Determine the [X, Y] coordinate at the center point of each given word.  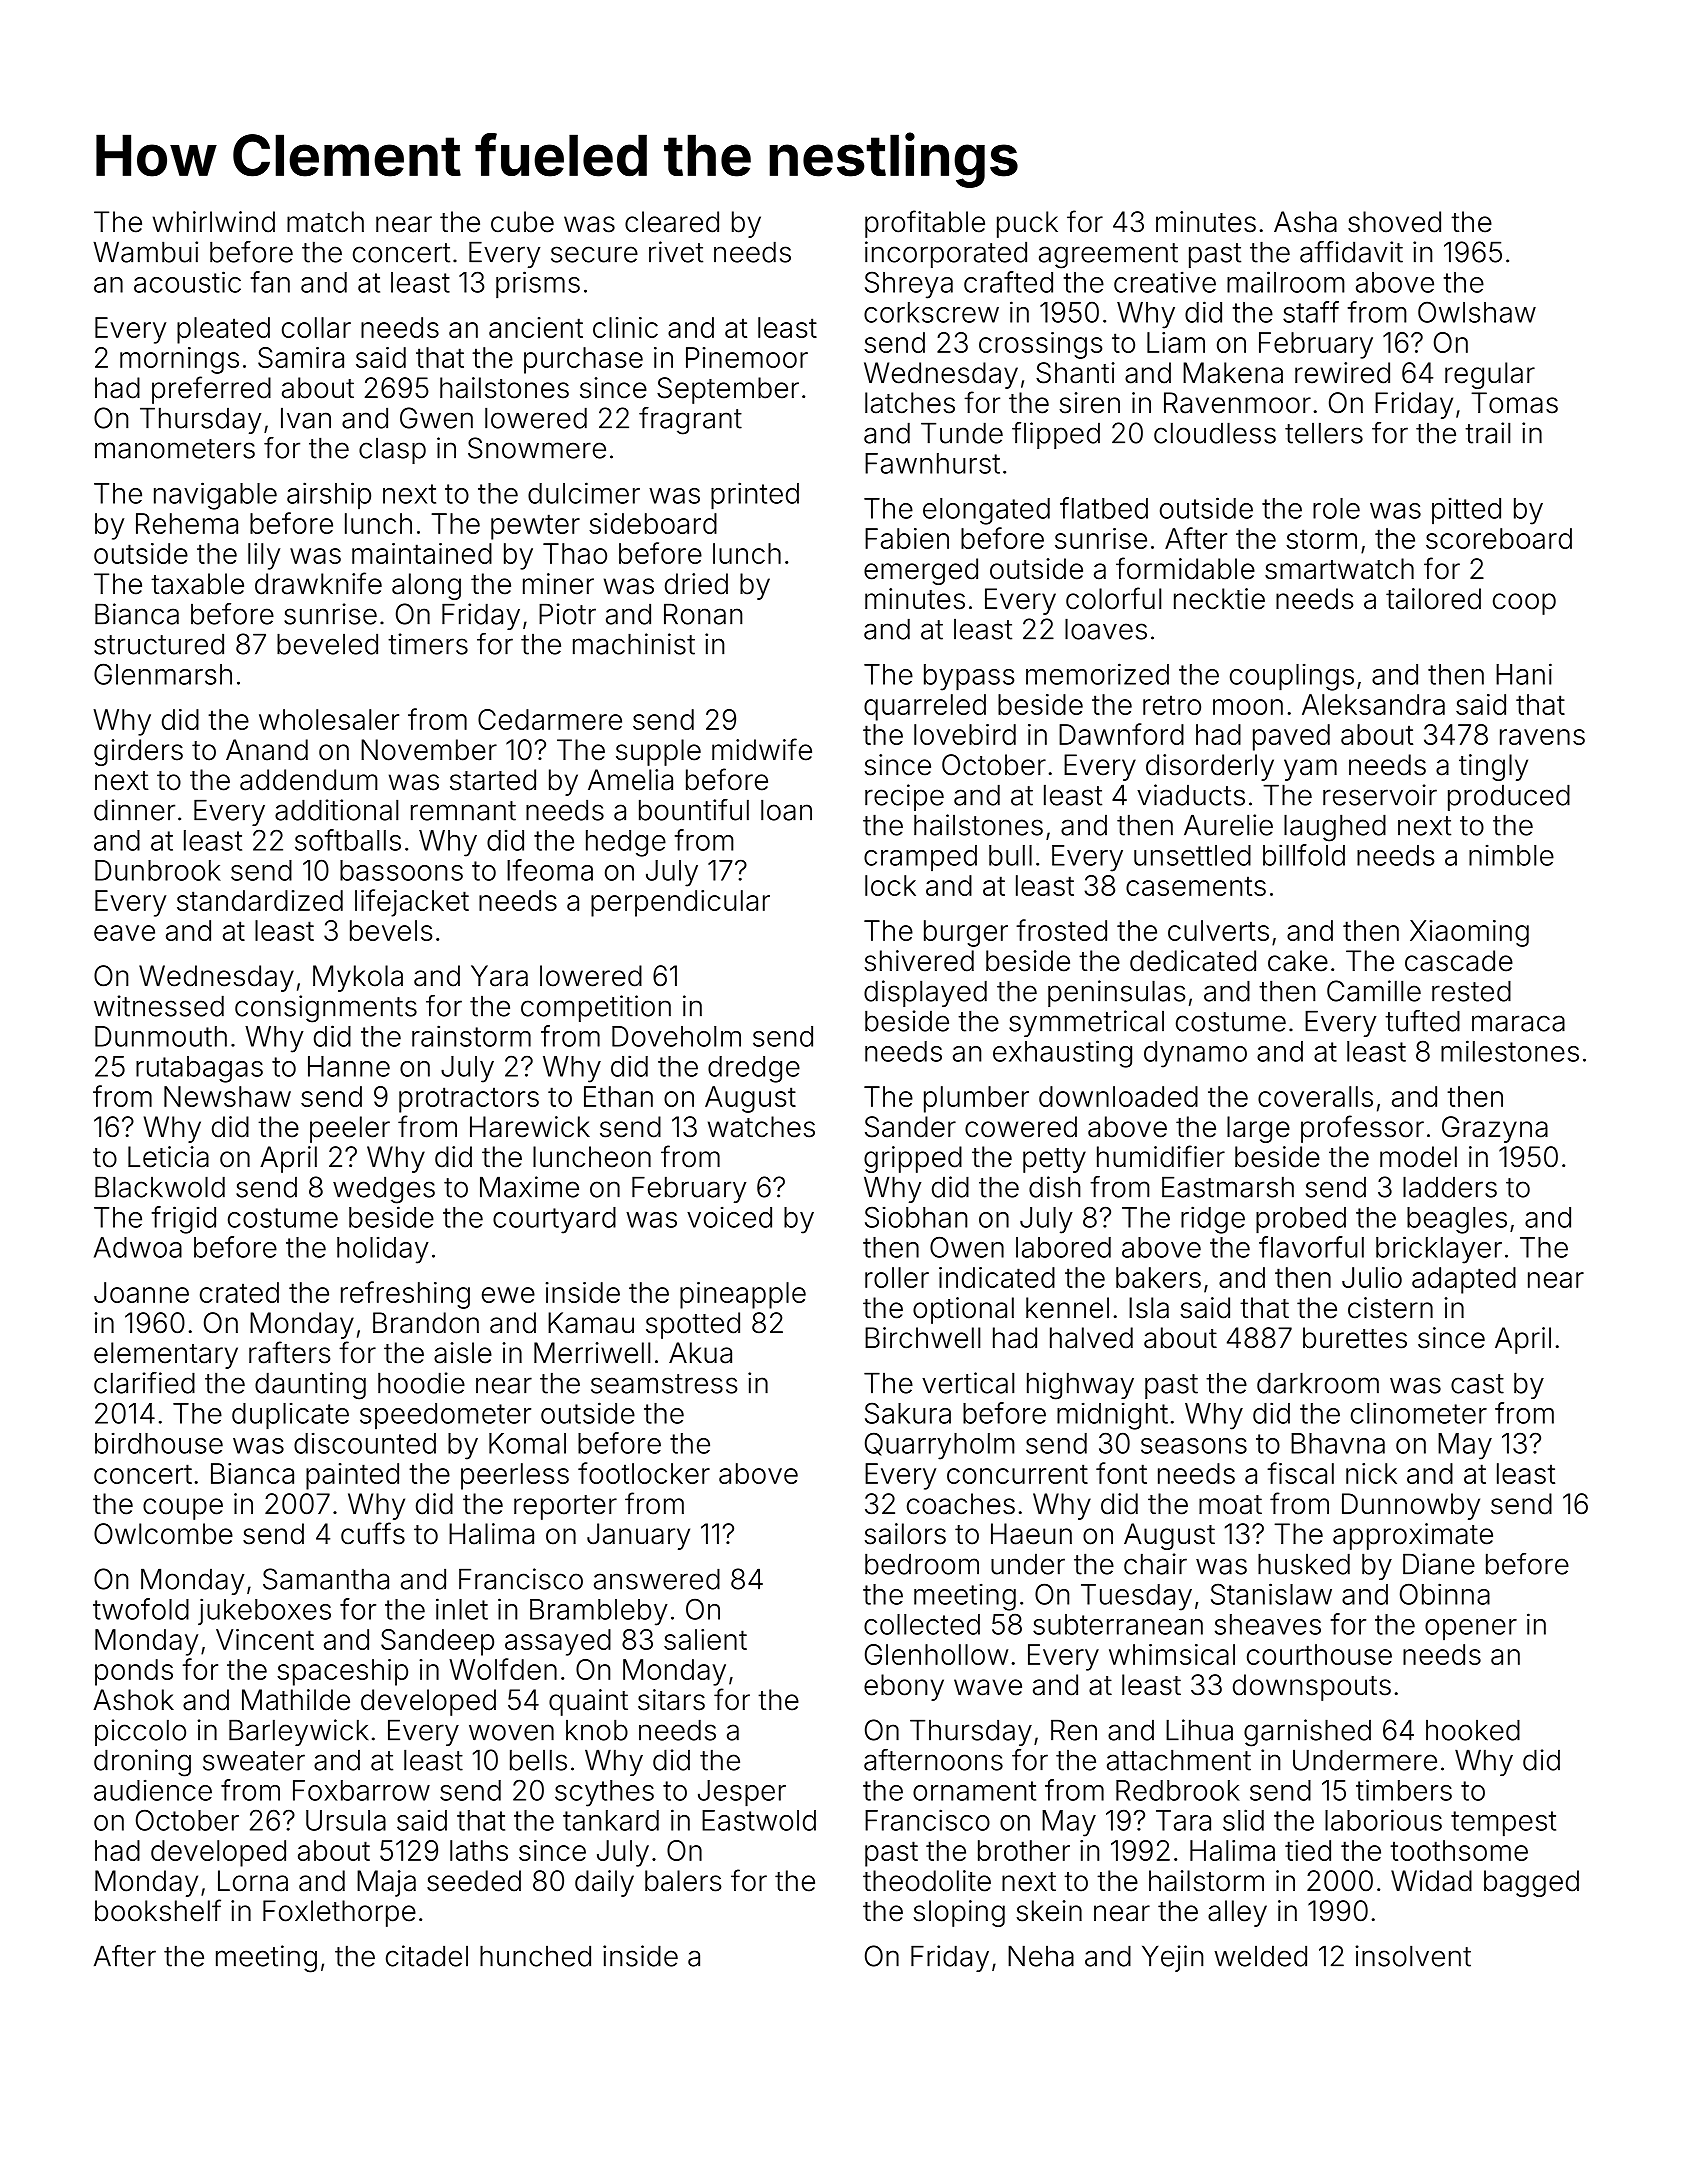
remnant [463, 811]
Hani [1524, 674]
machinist [634, 644]
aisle [463, 1353]
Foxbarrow [361, 1790]
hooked [1473, 1730]
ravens [1542, 737]
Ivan [306, 418]
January [638, 1536]
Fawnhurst [932, 463]
